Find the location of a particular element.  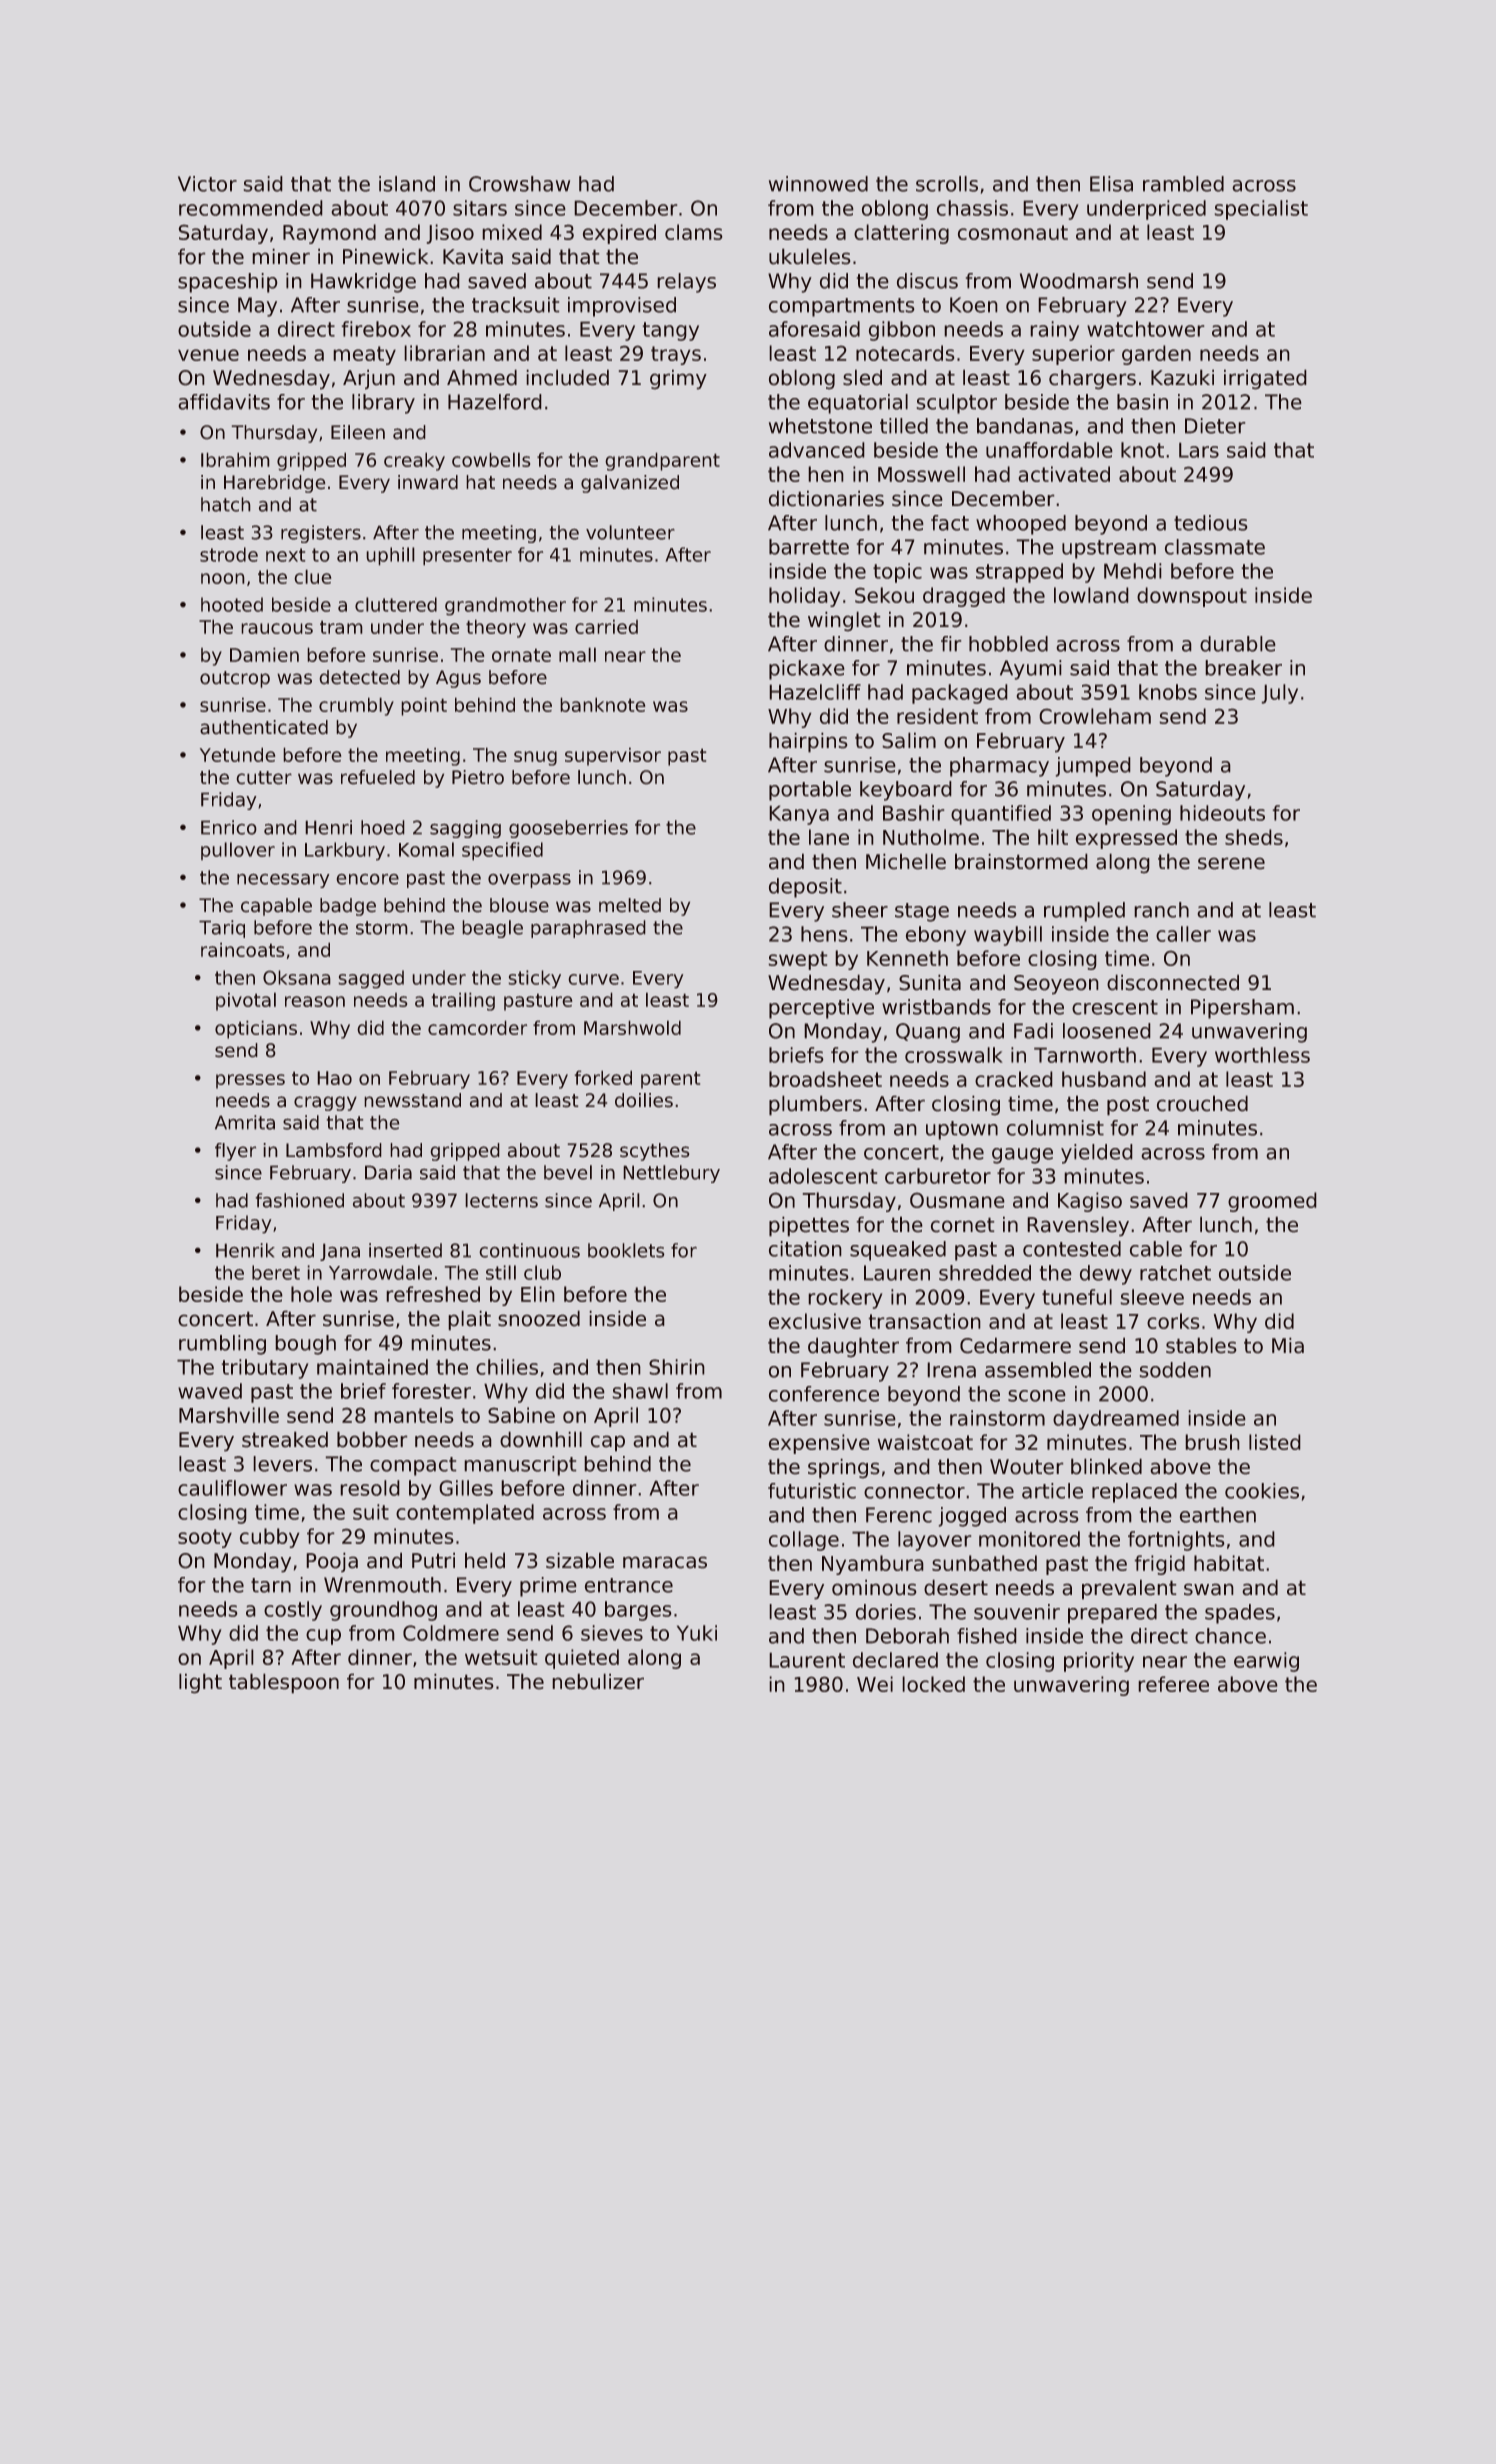

venue is located at coordinates (208, 355).
